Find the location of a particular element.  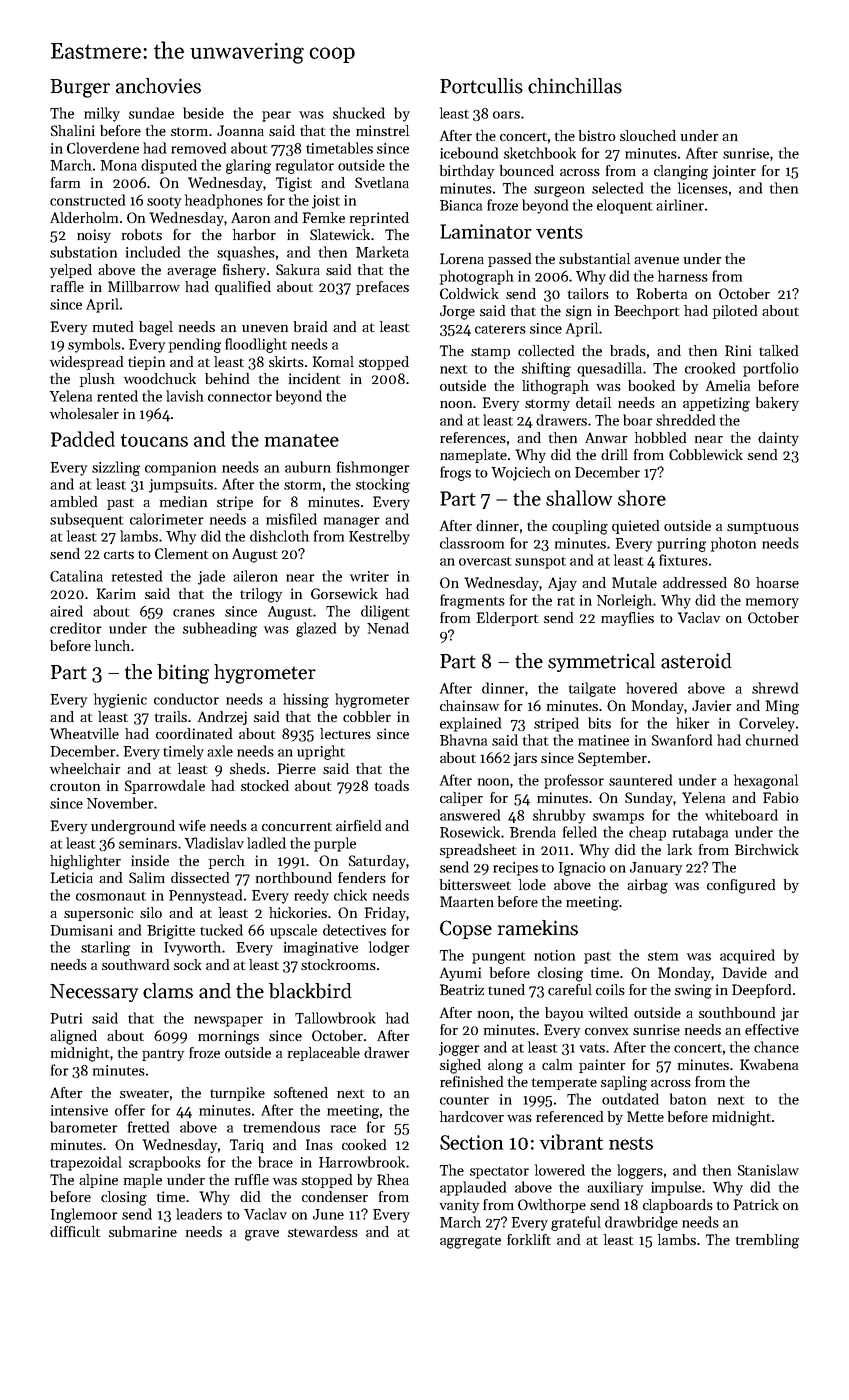

difficult is located at coordinates (75, 1231).
